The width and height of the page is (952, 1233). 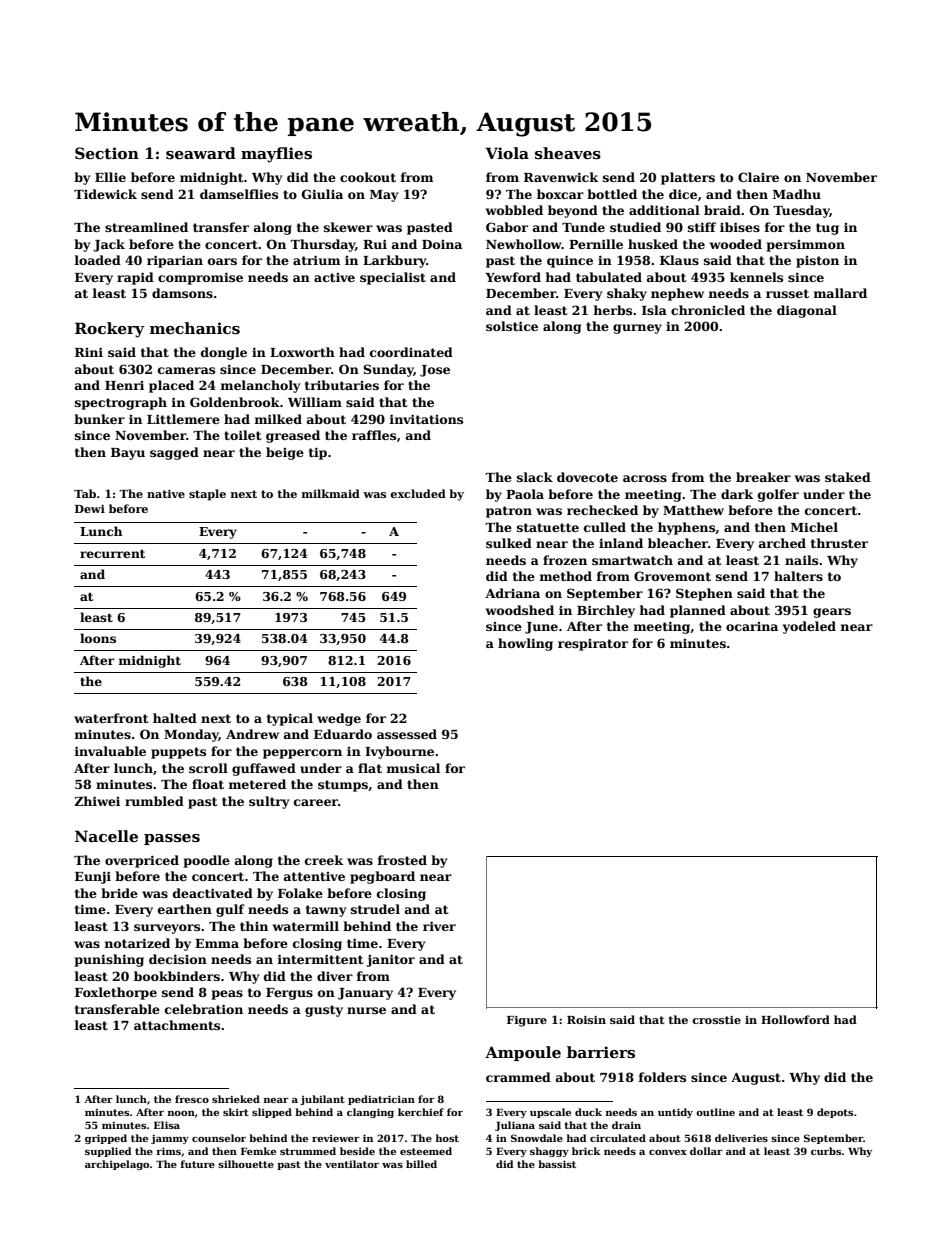 What do you see at coordinates (330, 493) in the page?
I see `milkmaid` at bounding box center [330, 493].
